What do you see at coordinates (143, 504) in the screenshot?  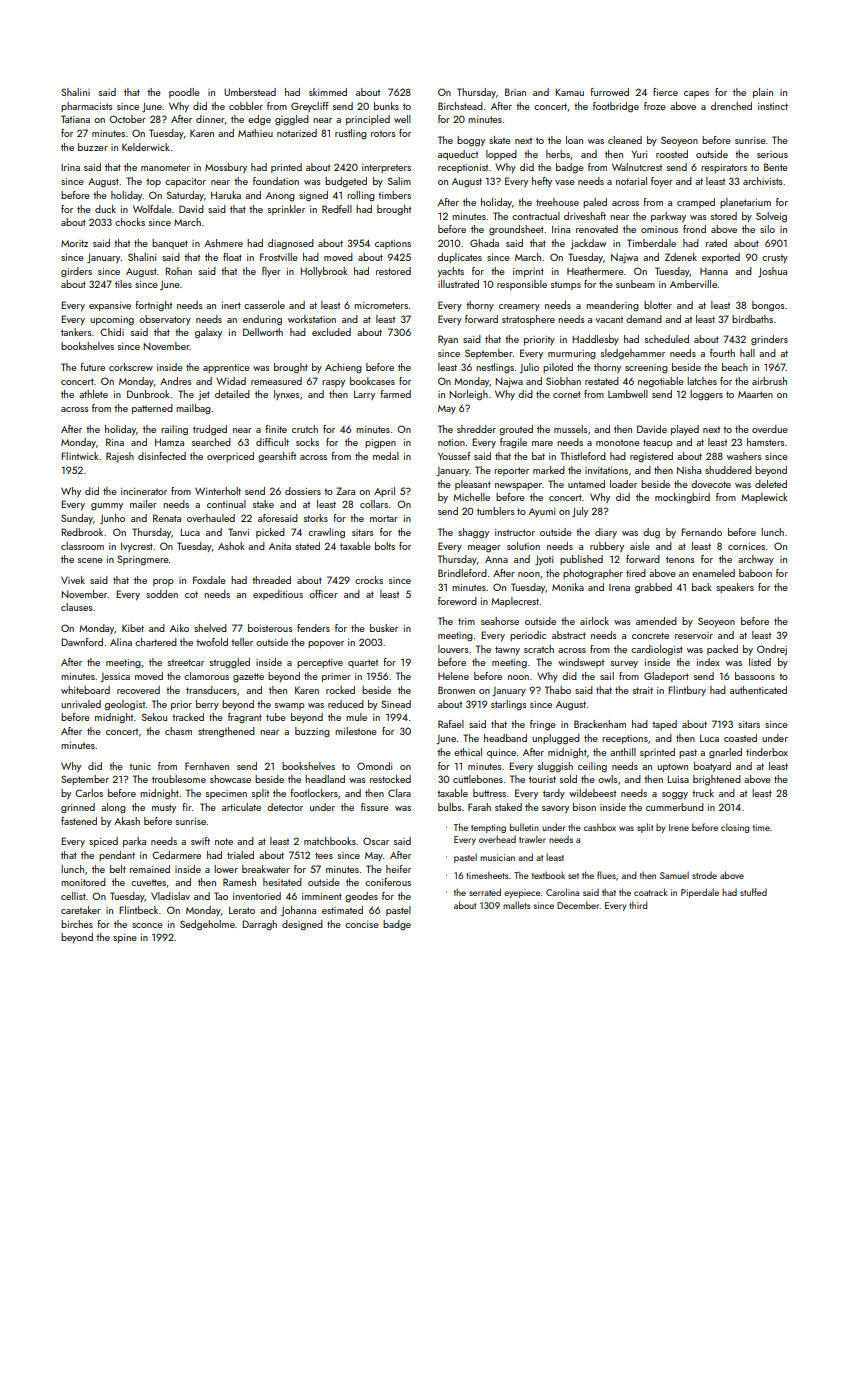 I see `mailer` at bounding box center [143, 504].
